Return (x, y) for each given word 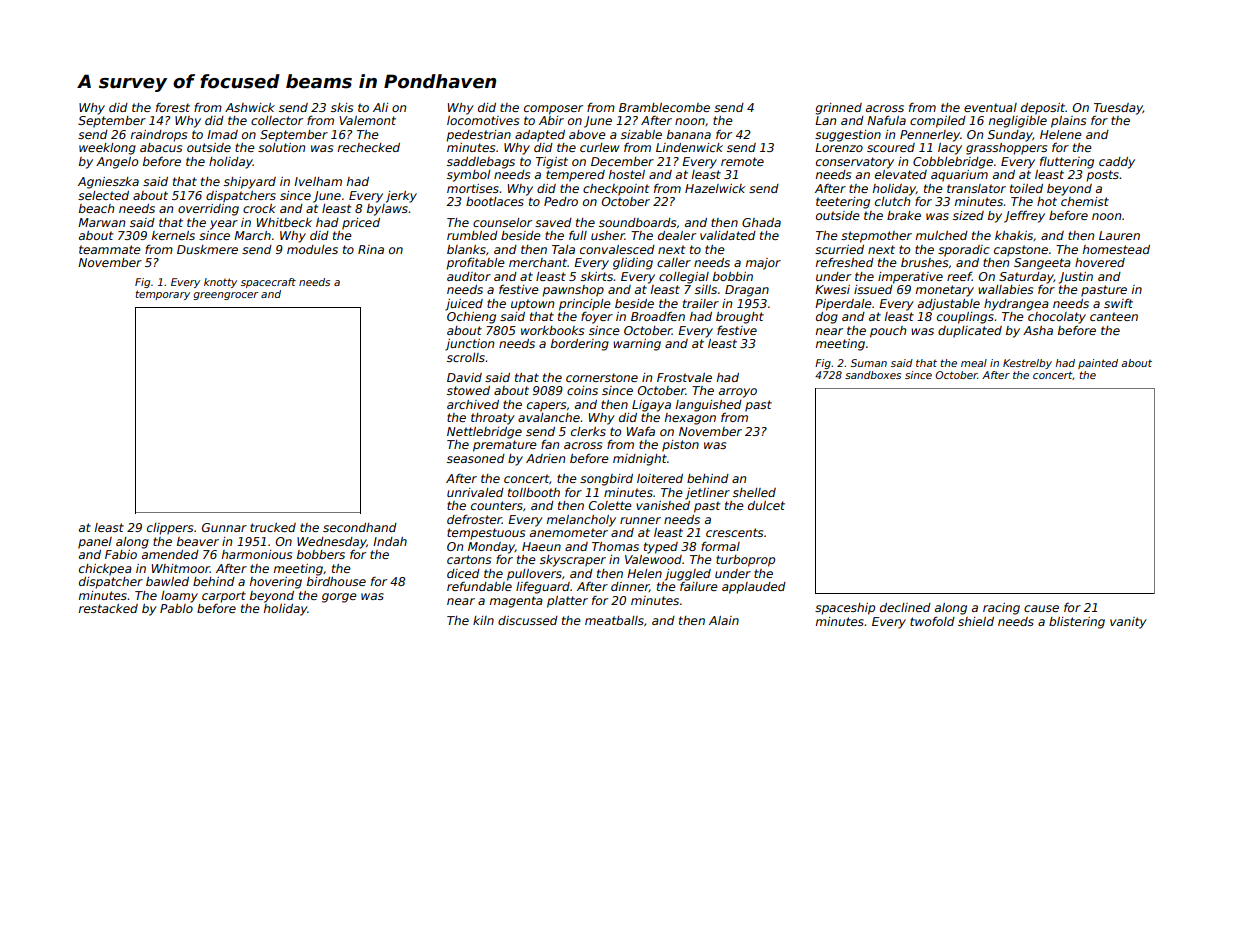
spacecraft (268, 283)
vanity (1128, 623)
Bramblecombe (664, 107)
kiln (483, 620)
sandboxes (873, 375)
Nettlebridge (484, 433)
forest (173, 107)
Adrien (545, 458)
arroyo (738, 393)
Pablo (176, 608)
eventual (990, 107)
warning (637, 345)
